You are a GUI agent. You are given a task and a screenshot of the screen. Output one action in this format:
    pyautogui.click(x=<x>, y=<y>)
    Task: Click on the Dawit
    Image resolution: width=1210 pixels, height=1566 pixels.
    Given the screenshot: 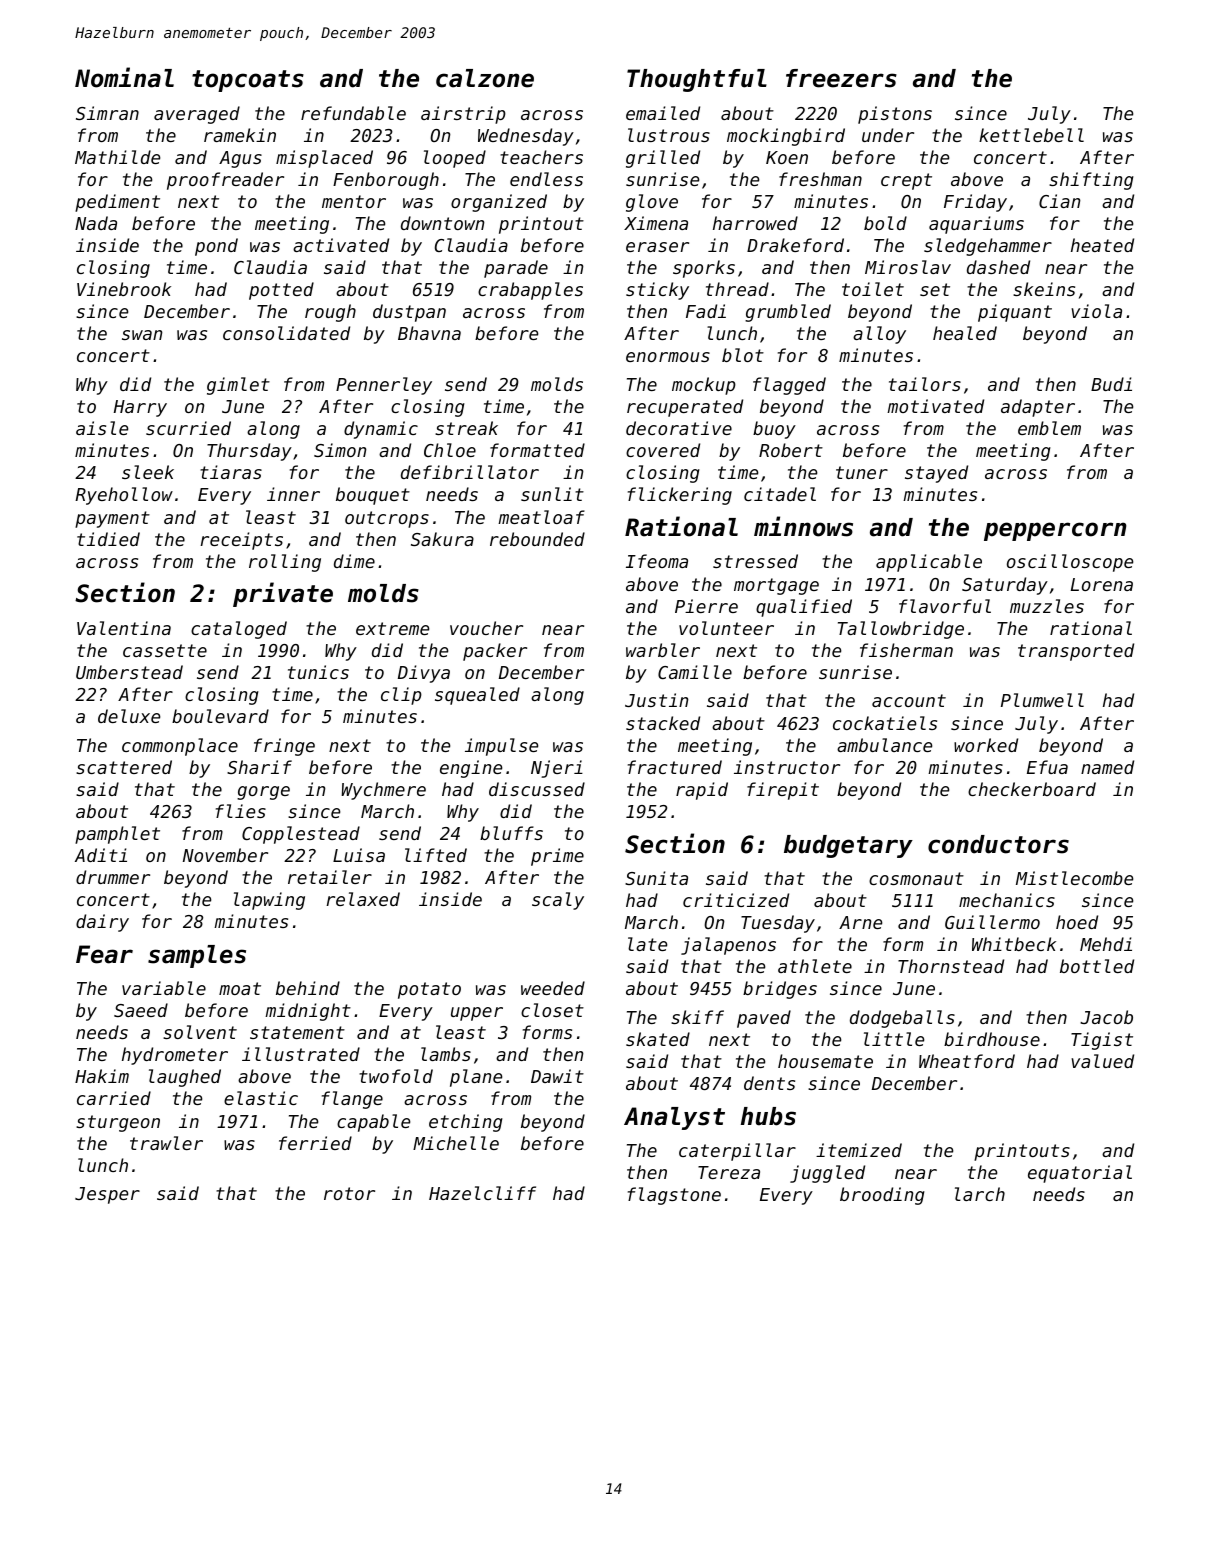 What is the action you would take?
    pyautogui.click(x=557, y=1076)
